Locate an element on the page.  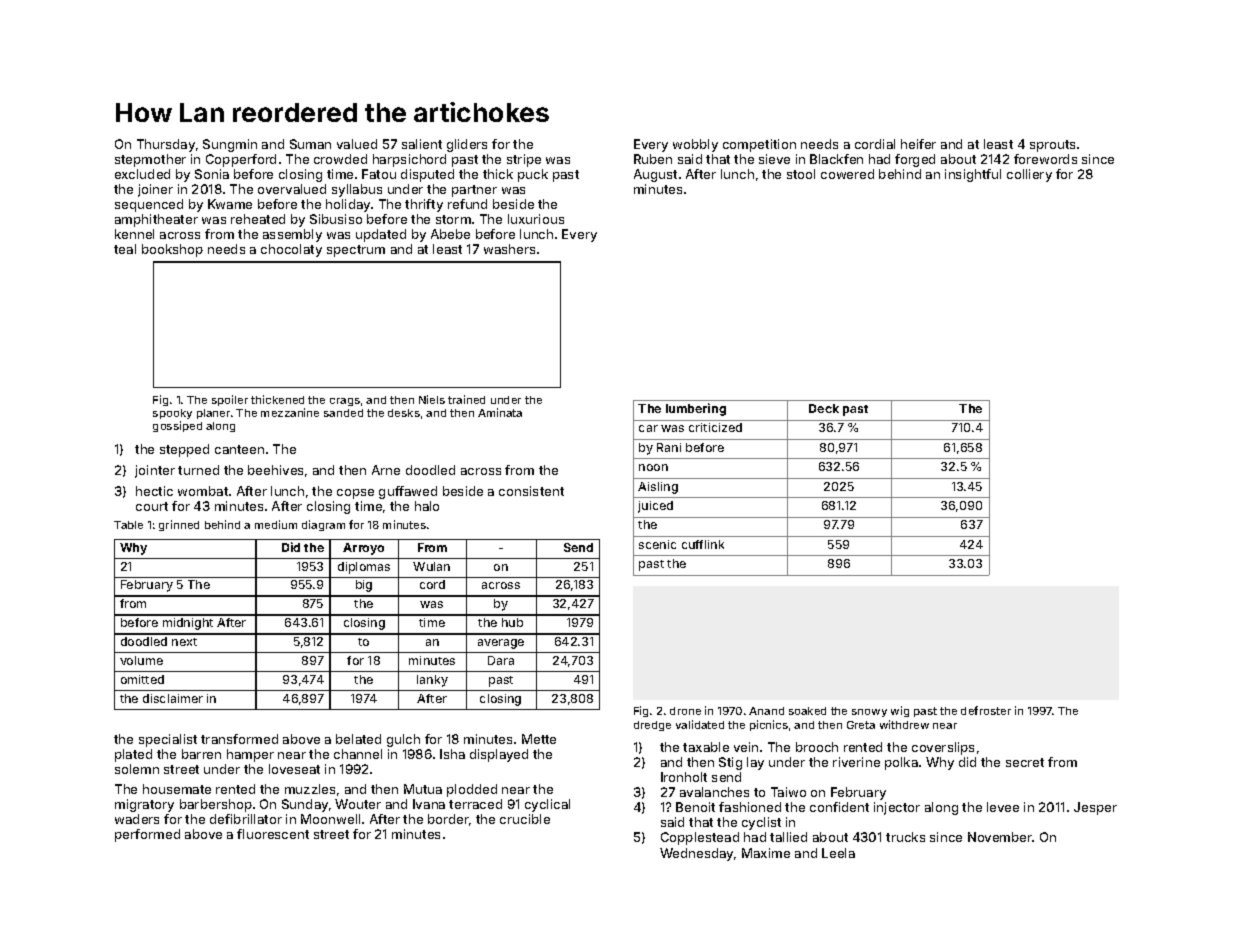
chocolaty is located at coordinates (291, 250).
